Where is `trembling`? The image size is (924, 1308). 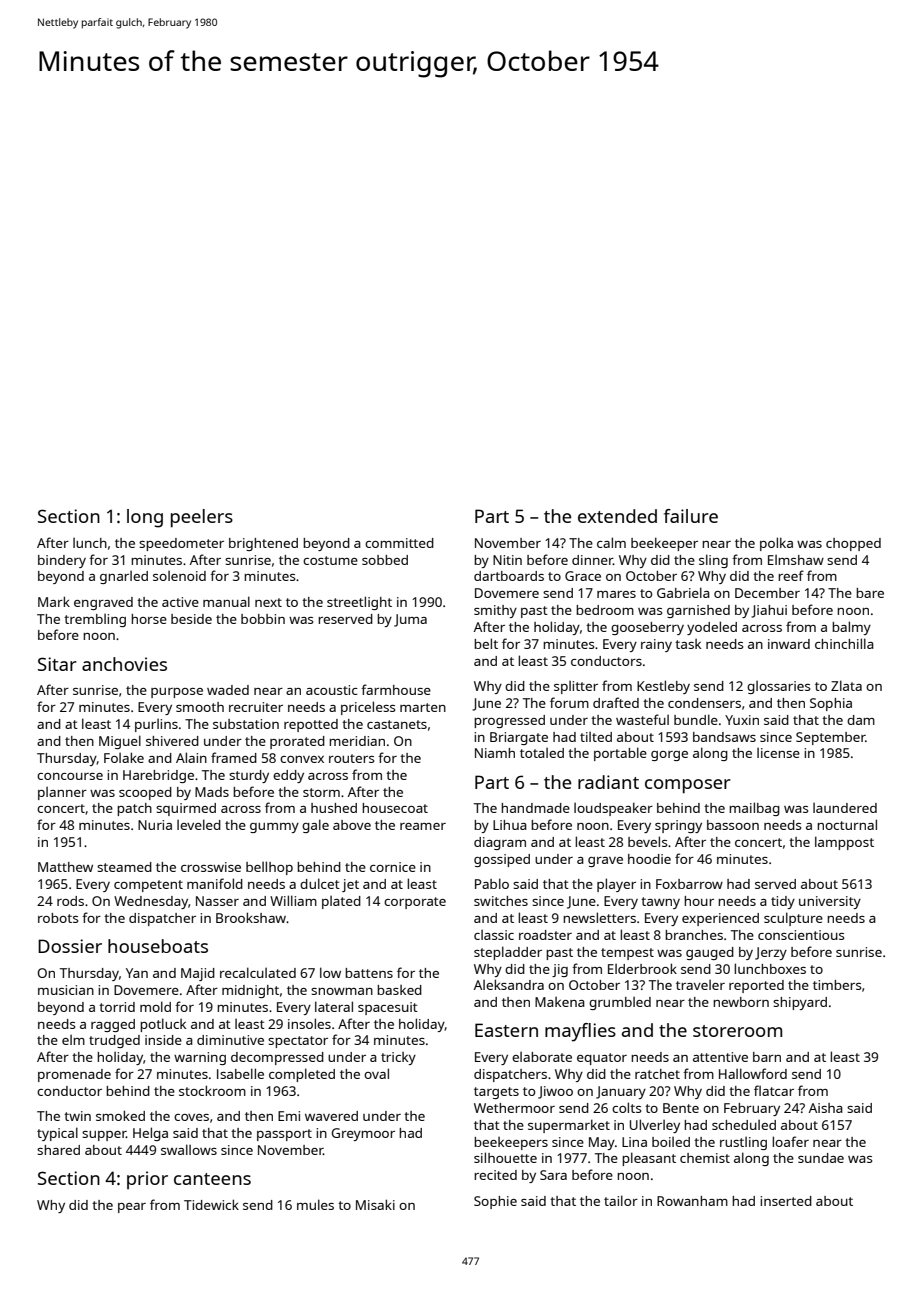 trembling is located at coordinates (95, 620).
